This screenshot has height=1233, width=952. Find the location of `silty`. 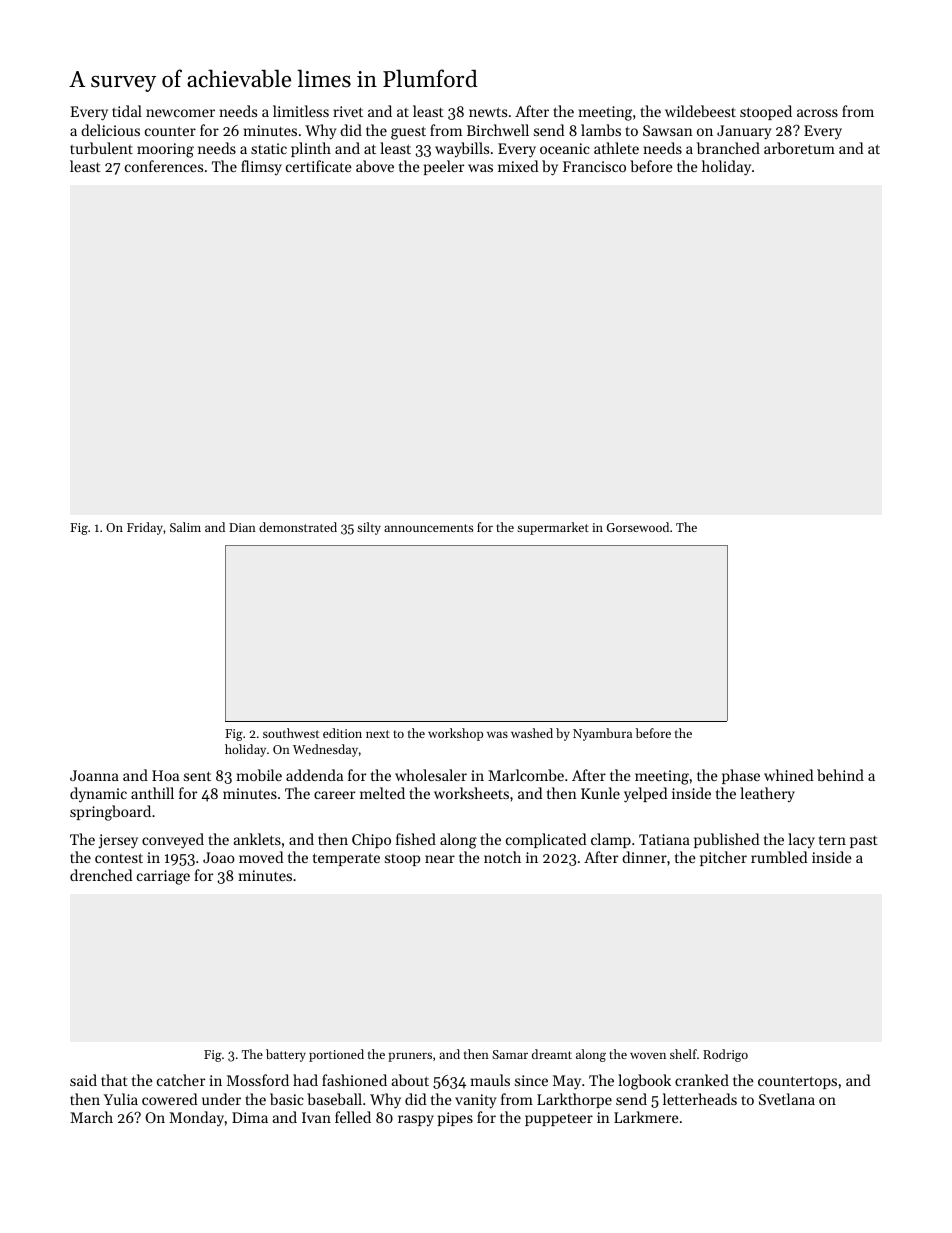

silty is located at coordinates (369, 528).
